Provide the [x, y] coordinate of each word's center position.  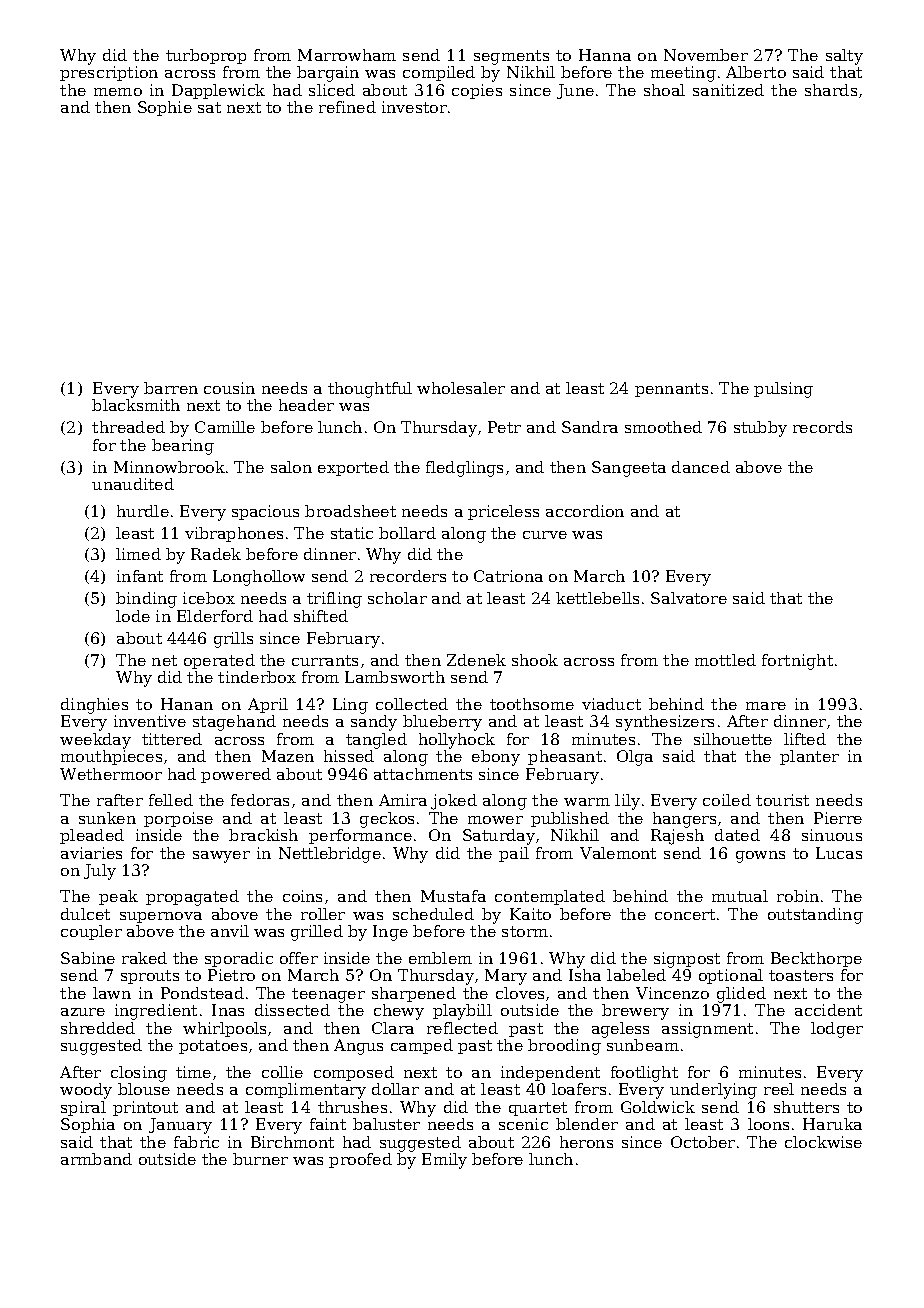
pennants [671, 390]
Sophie [165, 108]
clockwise [823, 1142]
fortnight [797, 662]
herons [586, 1142]
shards [831, 90]
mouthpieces [111, 757]
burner [260, 1159]
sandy [374, 723]
